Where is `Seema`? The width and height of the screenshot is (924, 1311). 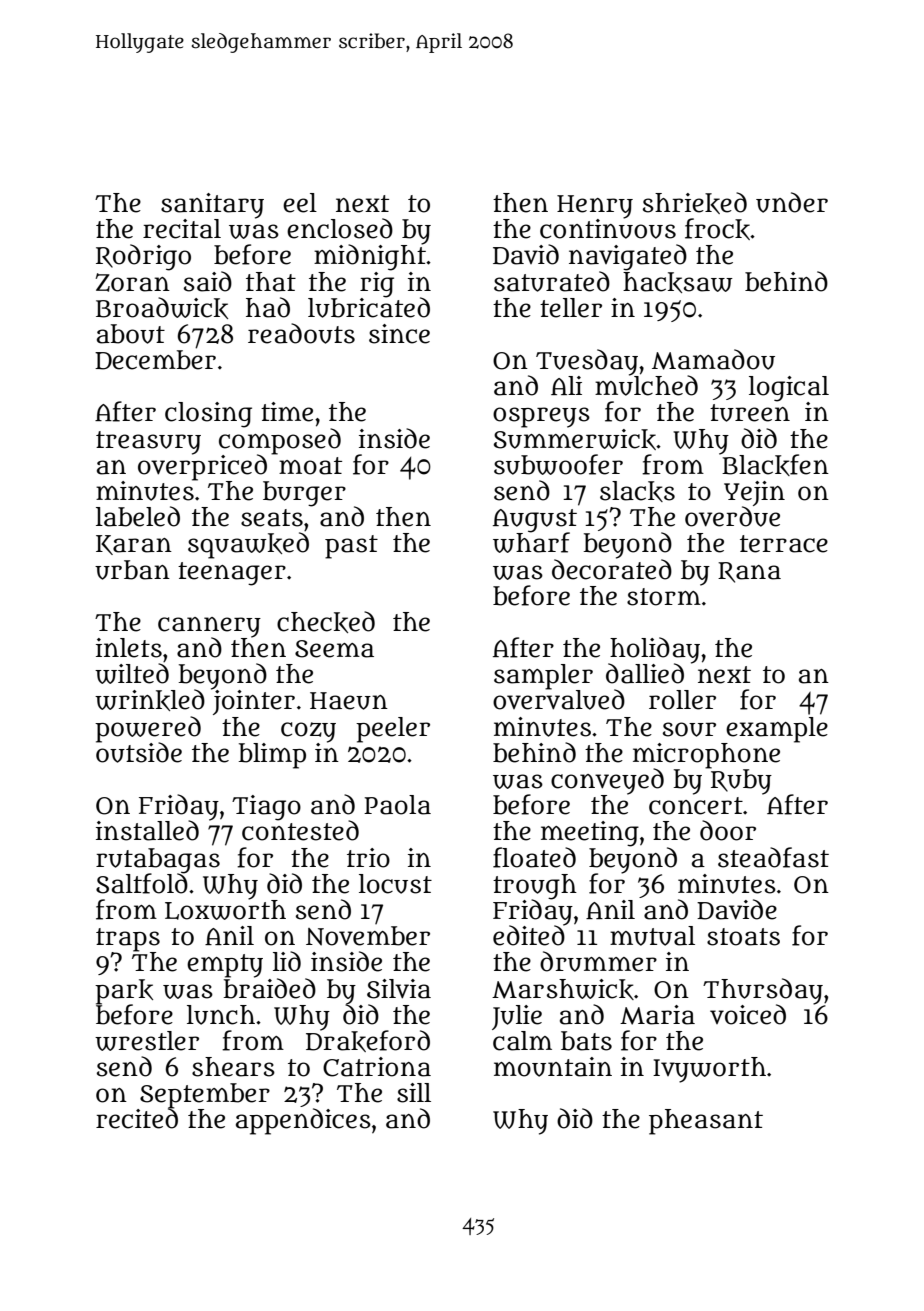
Seema is located at coordinates (334, 649).
